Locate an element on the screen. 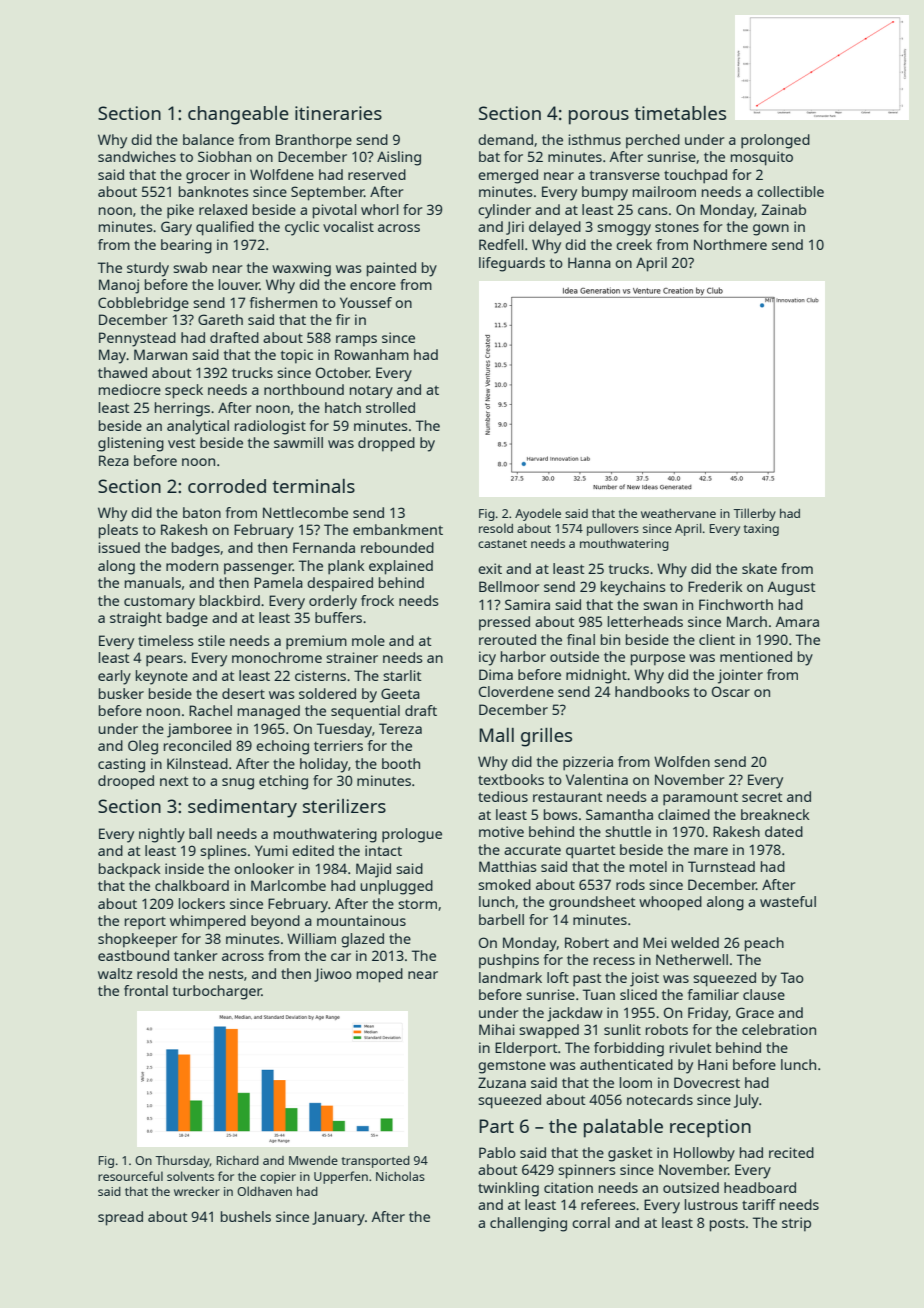 Image resolution: width=924 pixels, height=1308 pixels. sedimentary is located at coordinates (242, 808).
